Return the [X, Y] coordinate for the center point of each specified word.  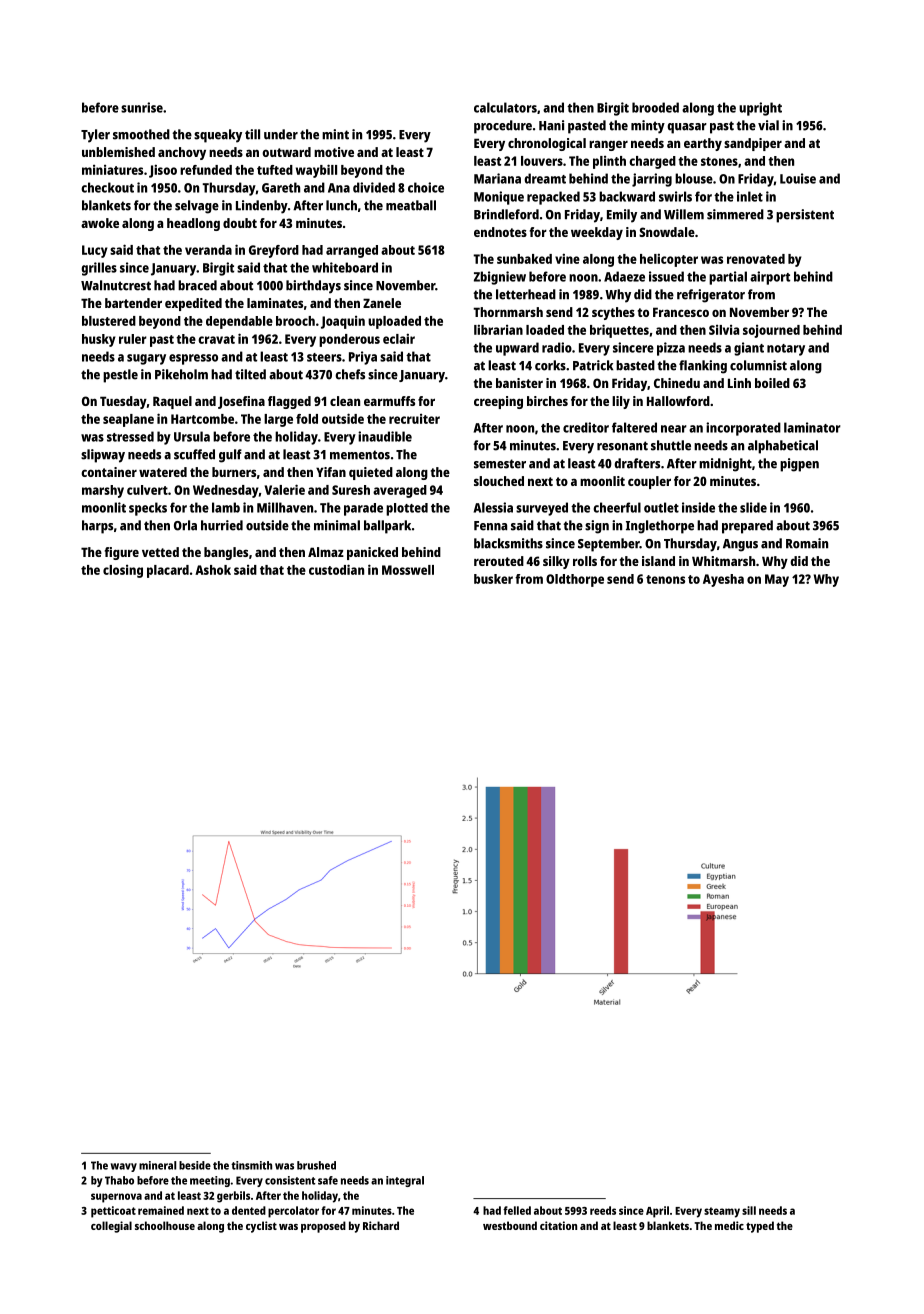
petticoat [113, 1212]
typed [760, 1227]
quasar [687, 128]
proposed [323, 1227]
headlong [193, 224]
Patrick [593, 365]
